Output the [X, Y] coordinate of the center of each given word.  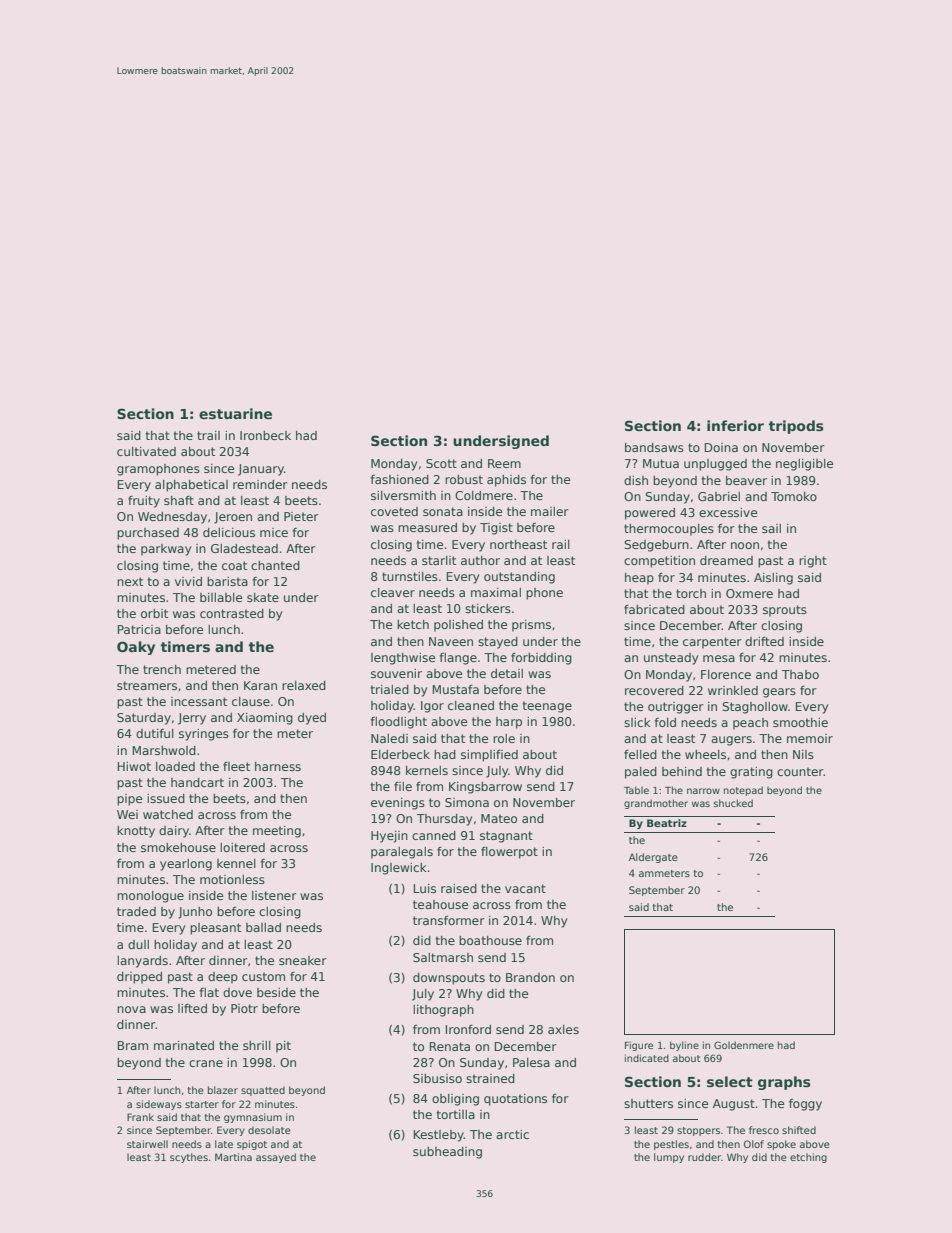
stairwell [147, 1144]
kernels [427, 770]
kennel [236, 863]
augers [731, 741]
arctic [512, 1134]
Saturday [144, 719]
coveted [394, 511]
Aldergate [653, 858]
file [403, 786]
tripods [796, 427]
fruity [144, 501]
